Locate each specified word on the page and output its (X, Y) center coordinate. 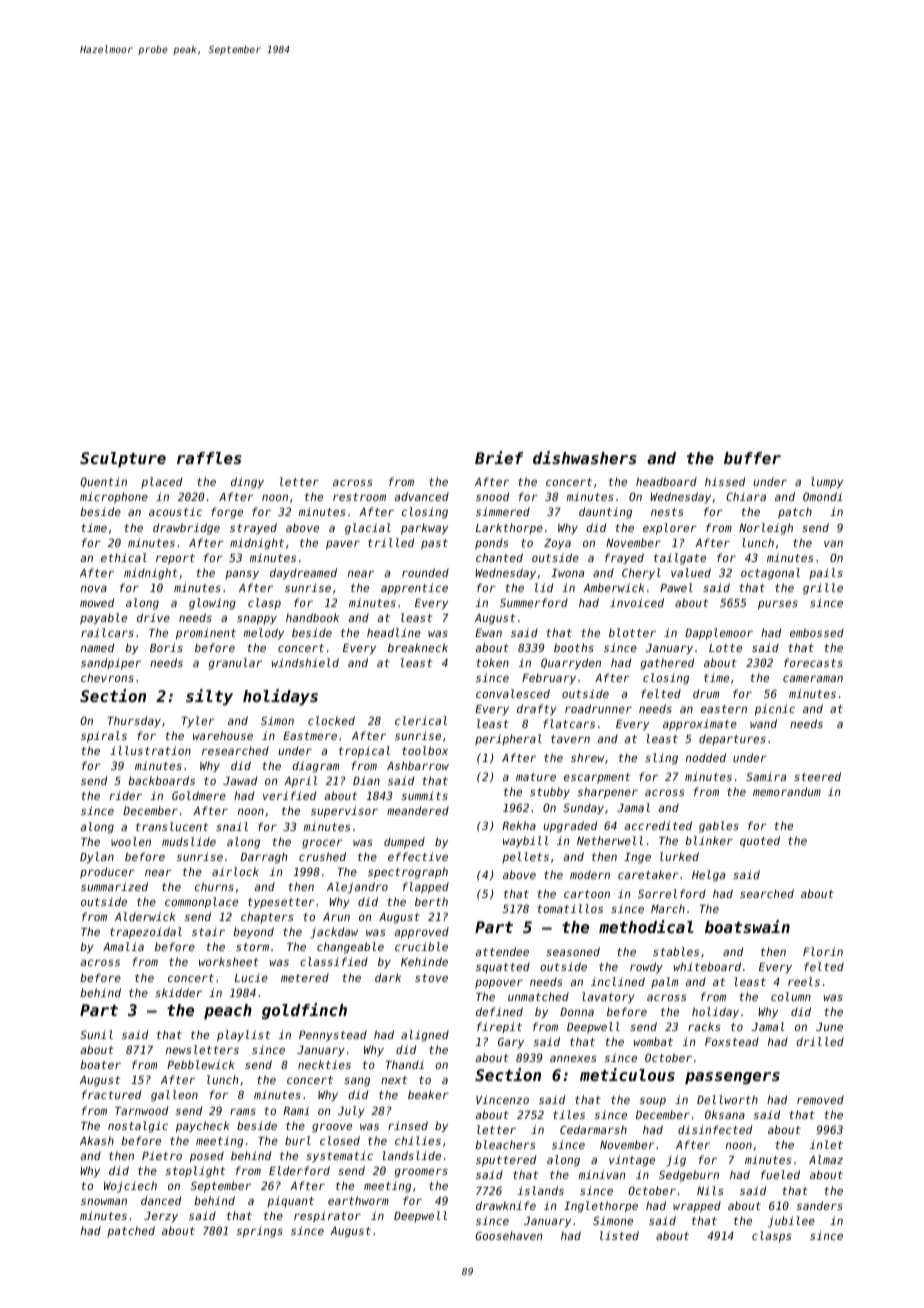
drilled (820, 1041)
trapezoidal (146, 933)
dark (388, 977)
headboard (666, 481)
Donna (577, 1012)
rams (243, 1111)
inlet (826, 1144)
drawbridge (186, 529)
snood (492, 496)
